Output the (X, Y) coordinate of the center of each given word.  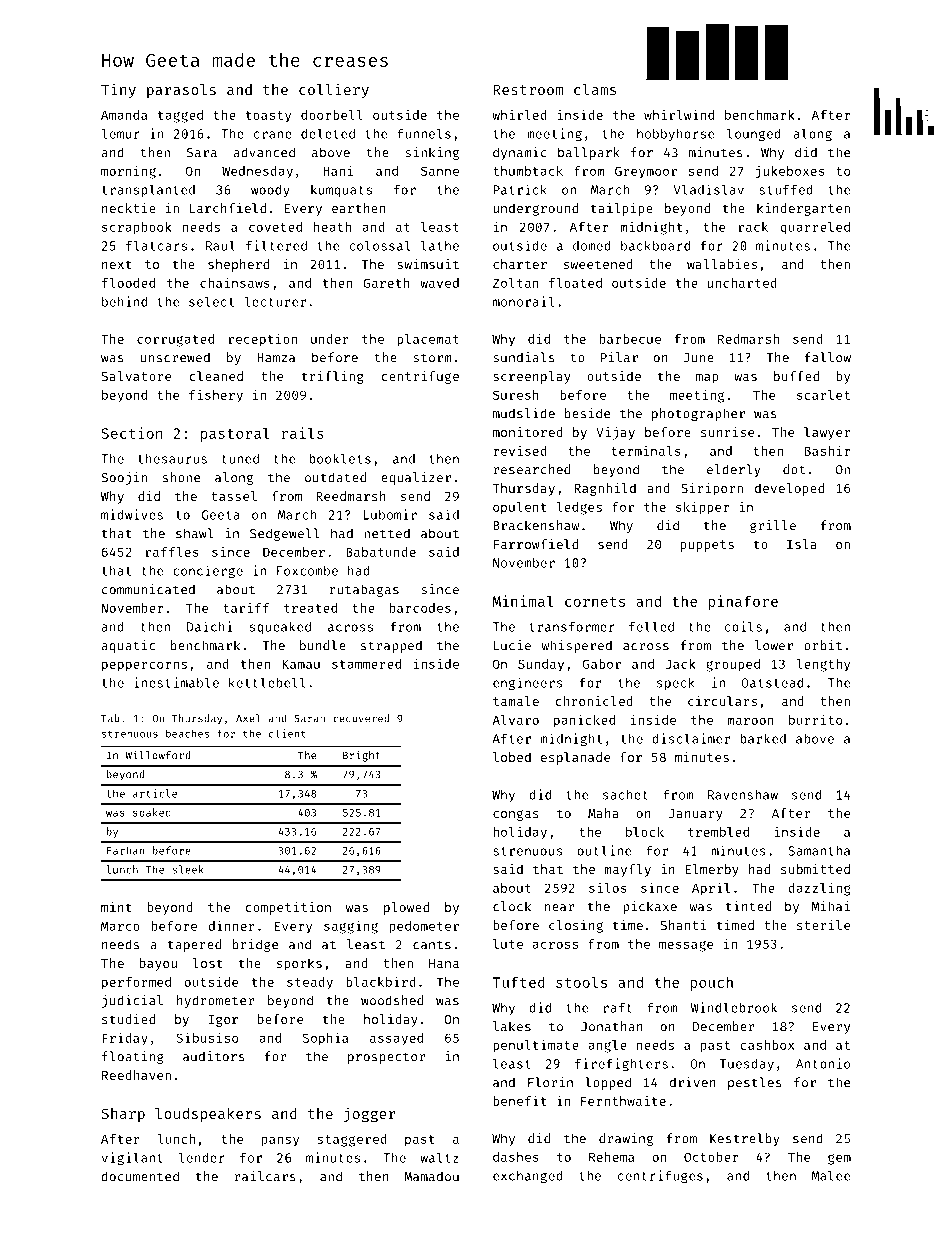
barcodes (420, 608)
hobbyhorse (675, 134)
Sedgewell (284, 534)
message (686, 946)
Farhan (126, 850)
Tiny (118, 90)
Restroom (528, 89)
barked (763, 738)
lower (774, 645)
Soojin (124, 478)
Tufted (519, 982)
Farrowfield (536, 544)
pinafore (743, 602)
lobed (512, 757)
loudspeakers (208, 1115)
